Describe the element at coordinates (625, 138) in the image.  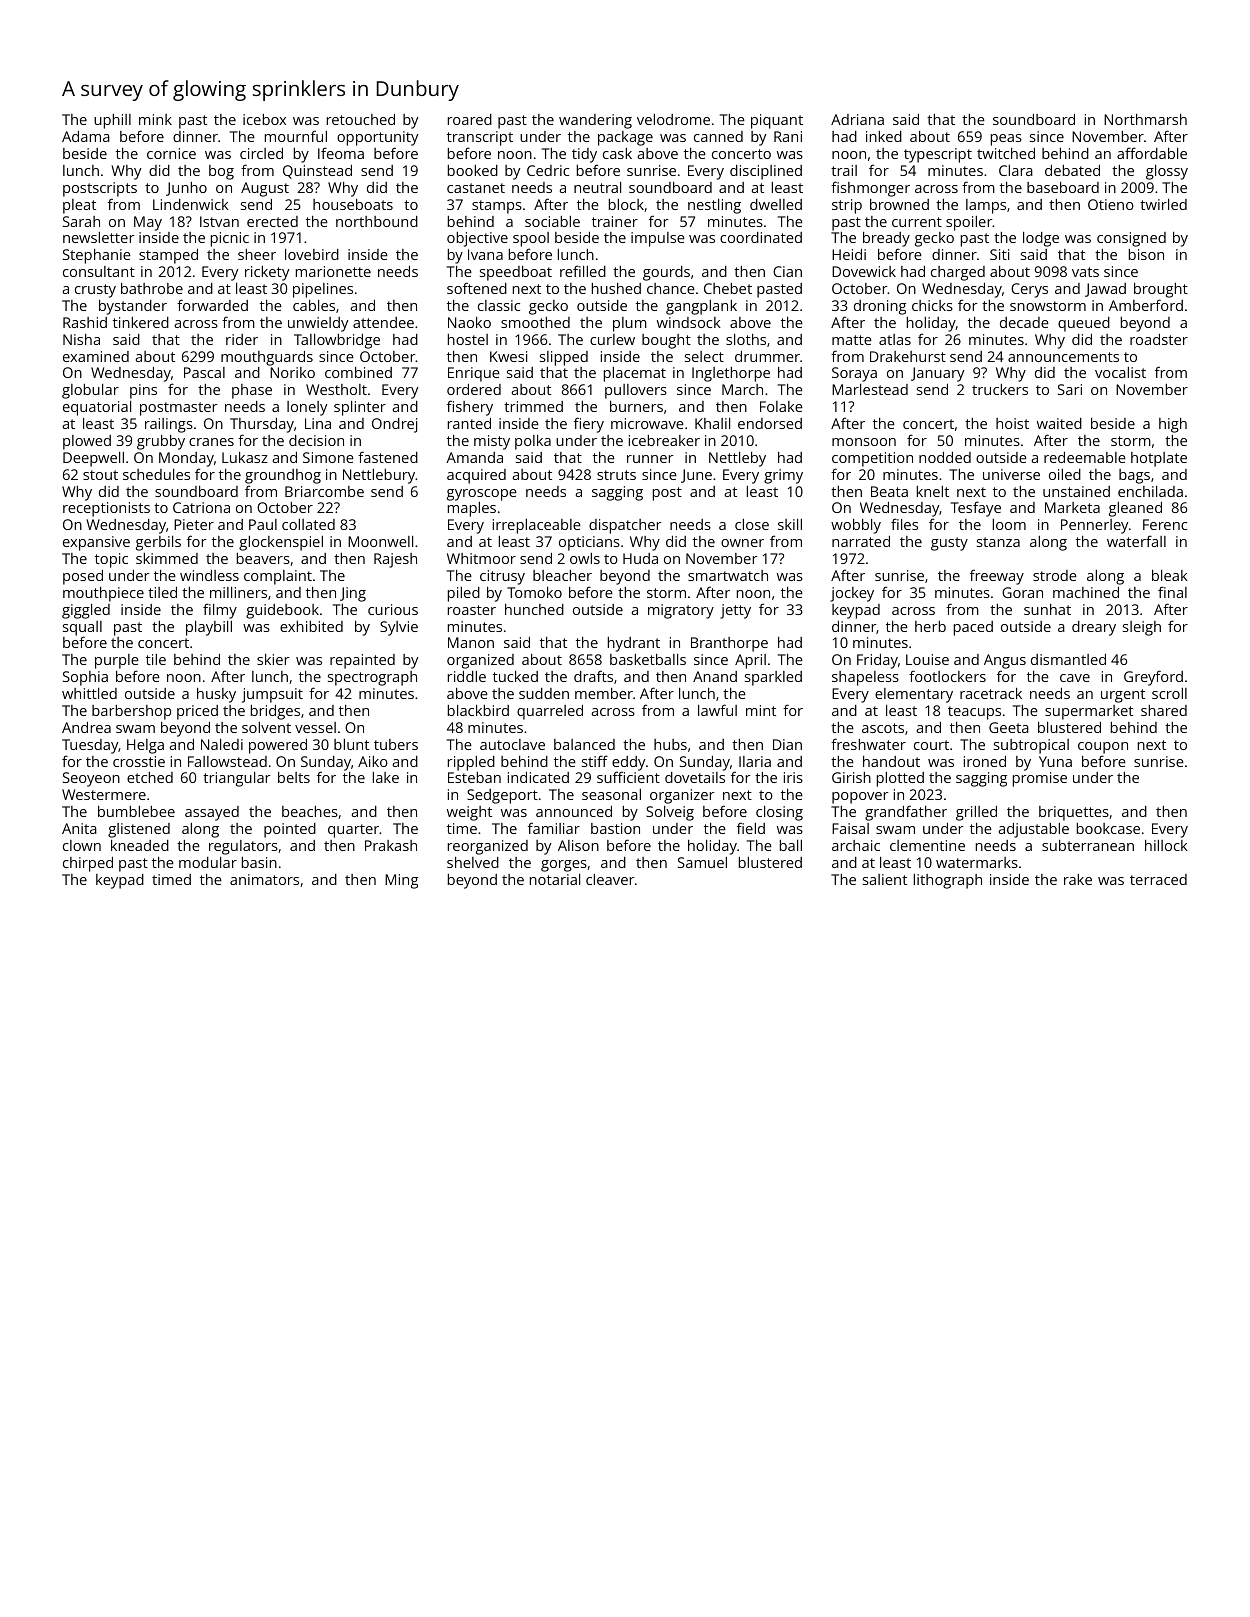
I see `package` at that location.
